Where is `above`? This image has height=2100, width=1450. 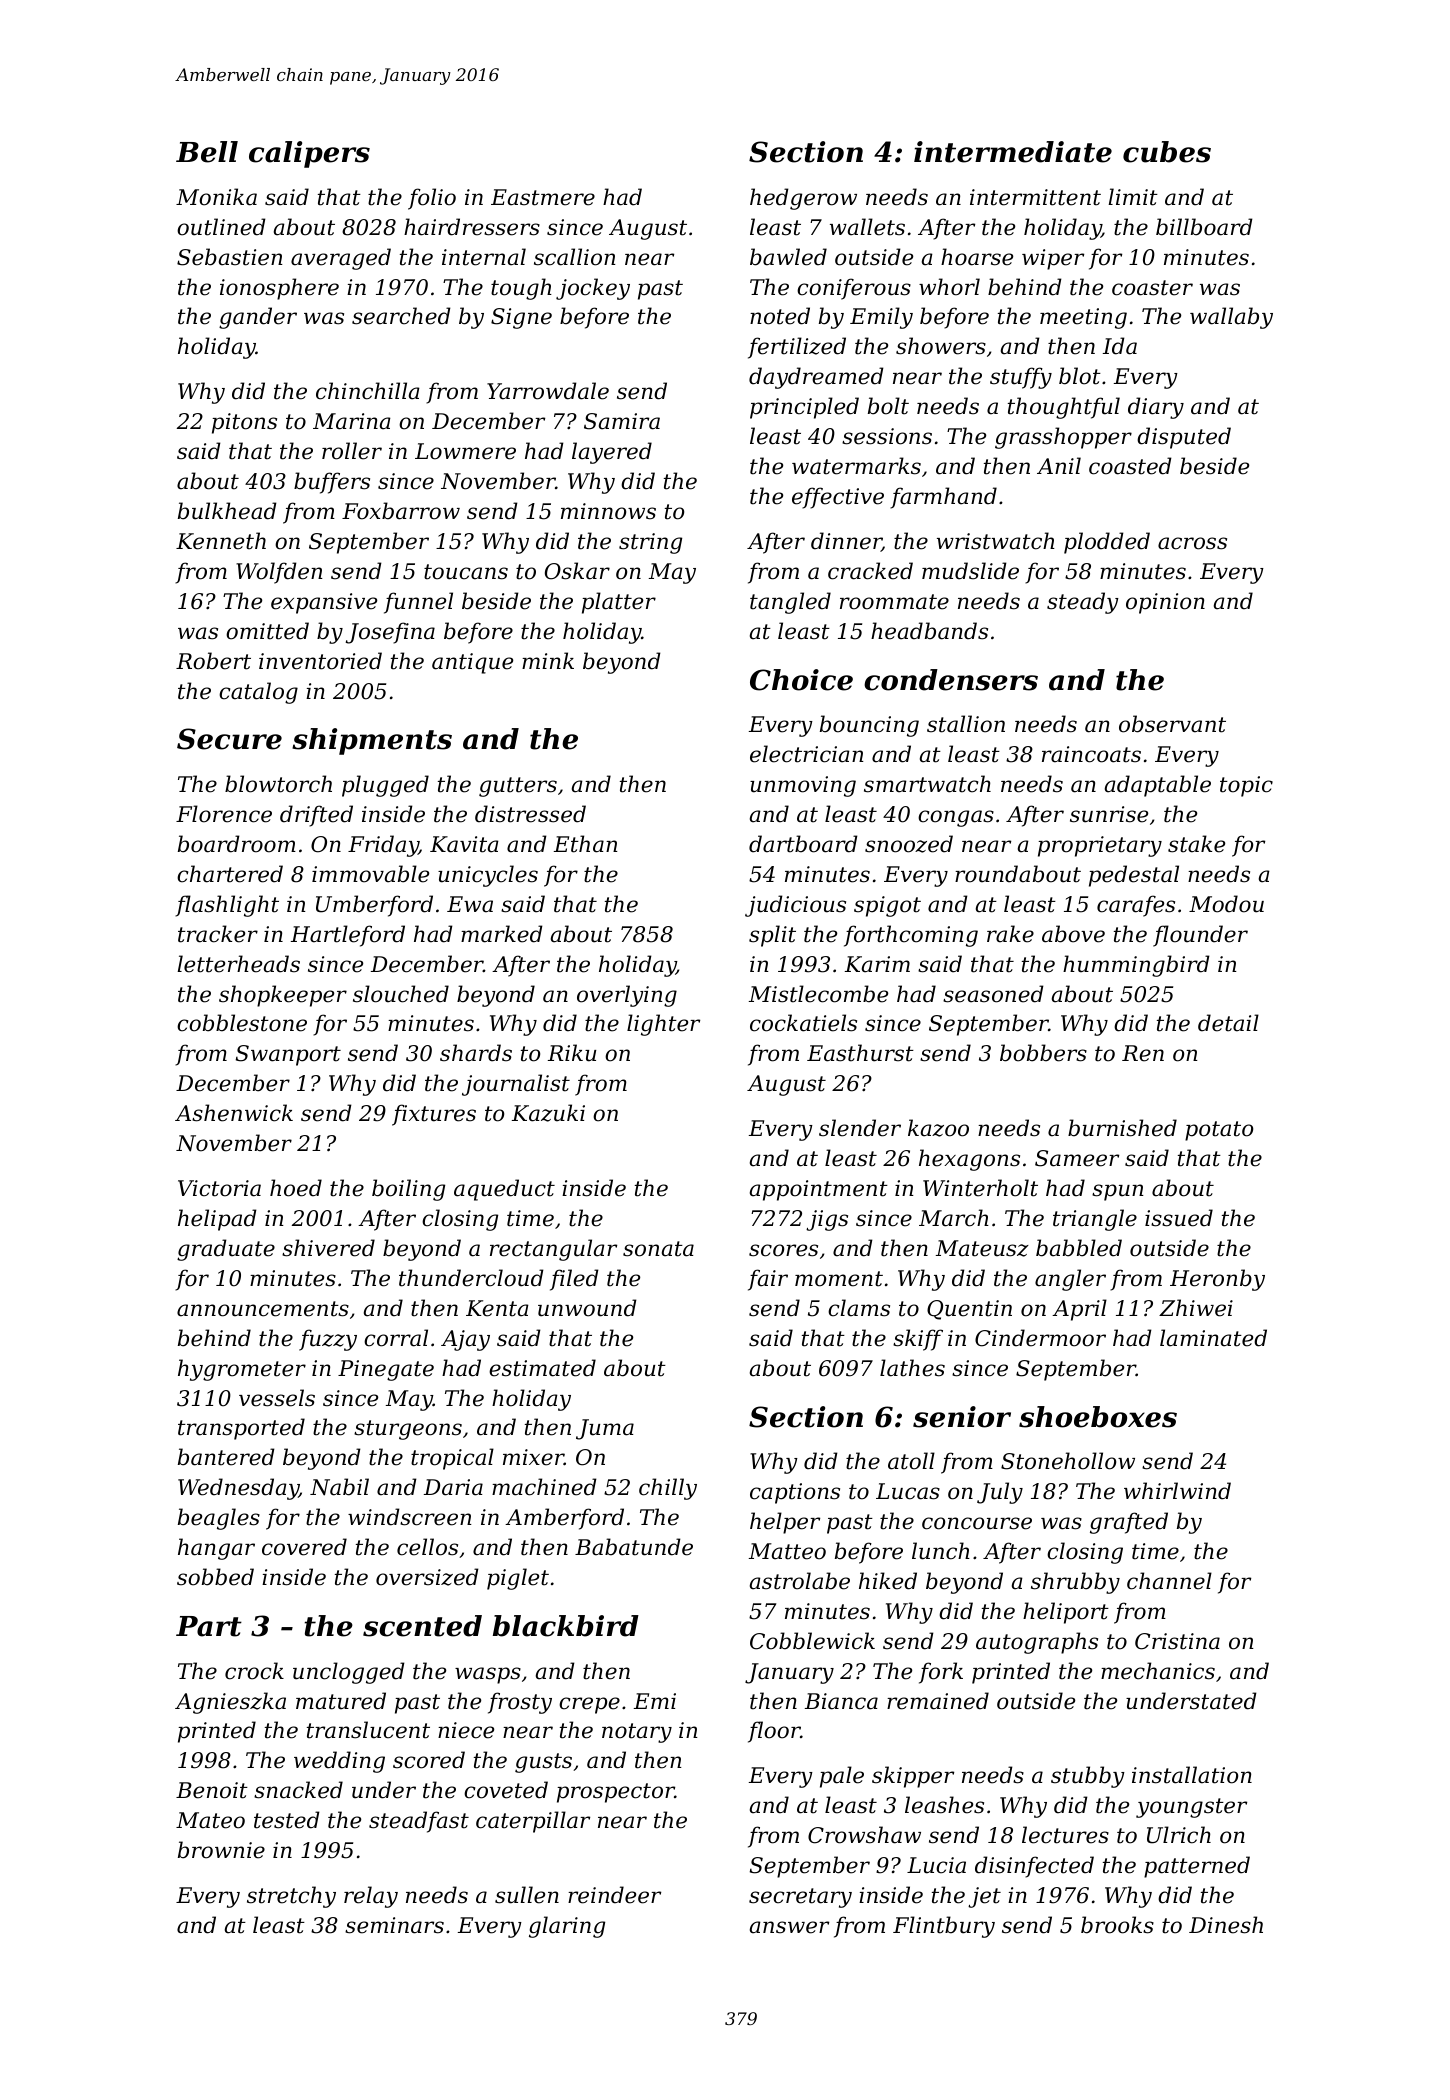 above is located at coordinates (1073, 934).
